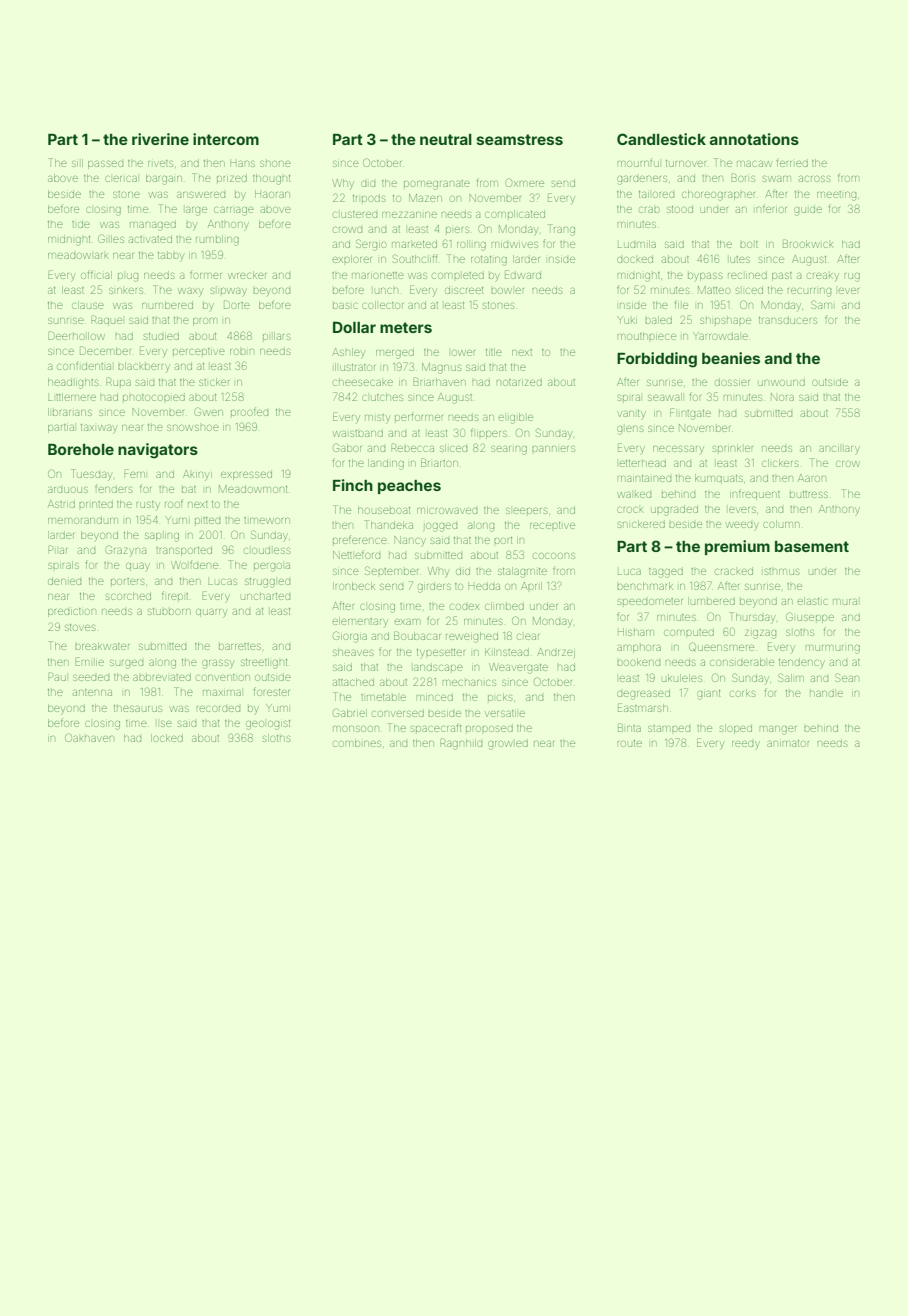 This screenshot has width=908, height=1316. I want to click on Hans, so click(242, 164).
